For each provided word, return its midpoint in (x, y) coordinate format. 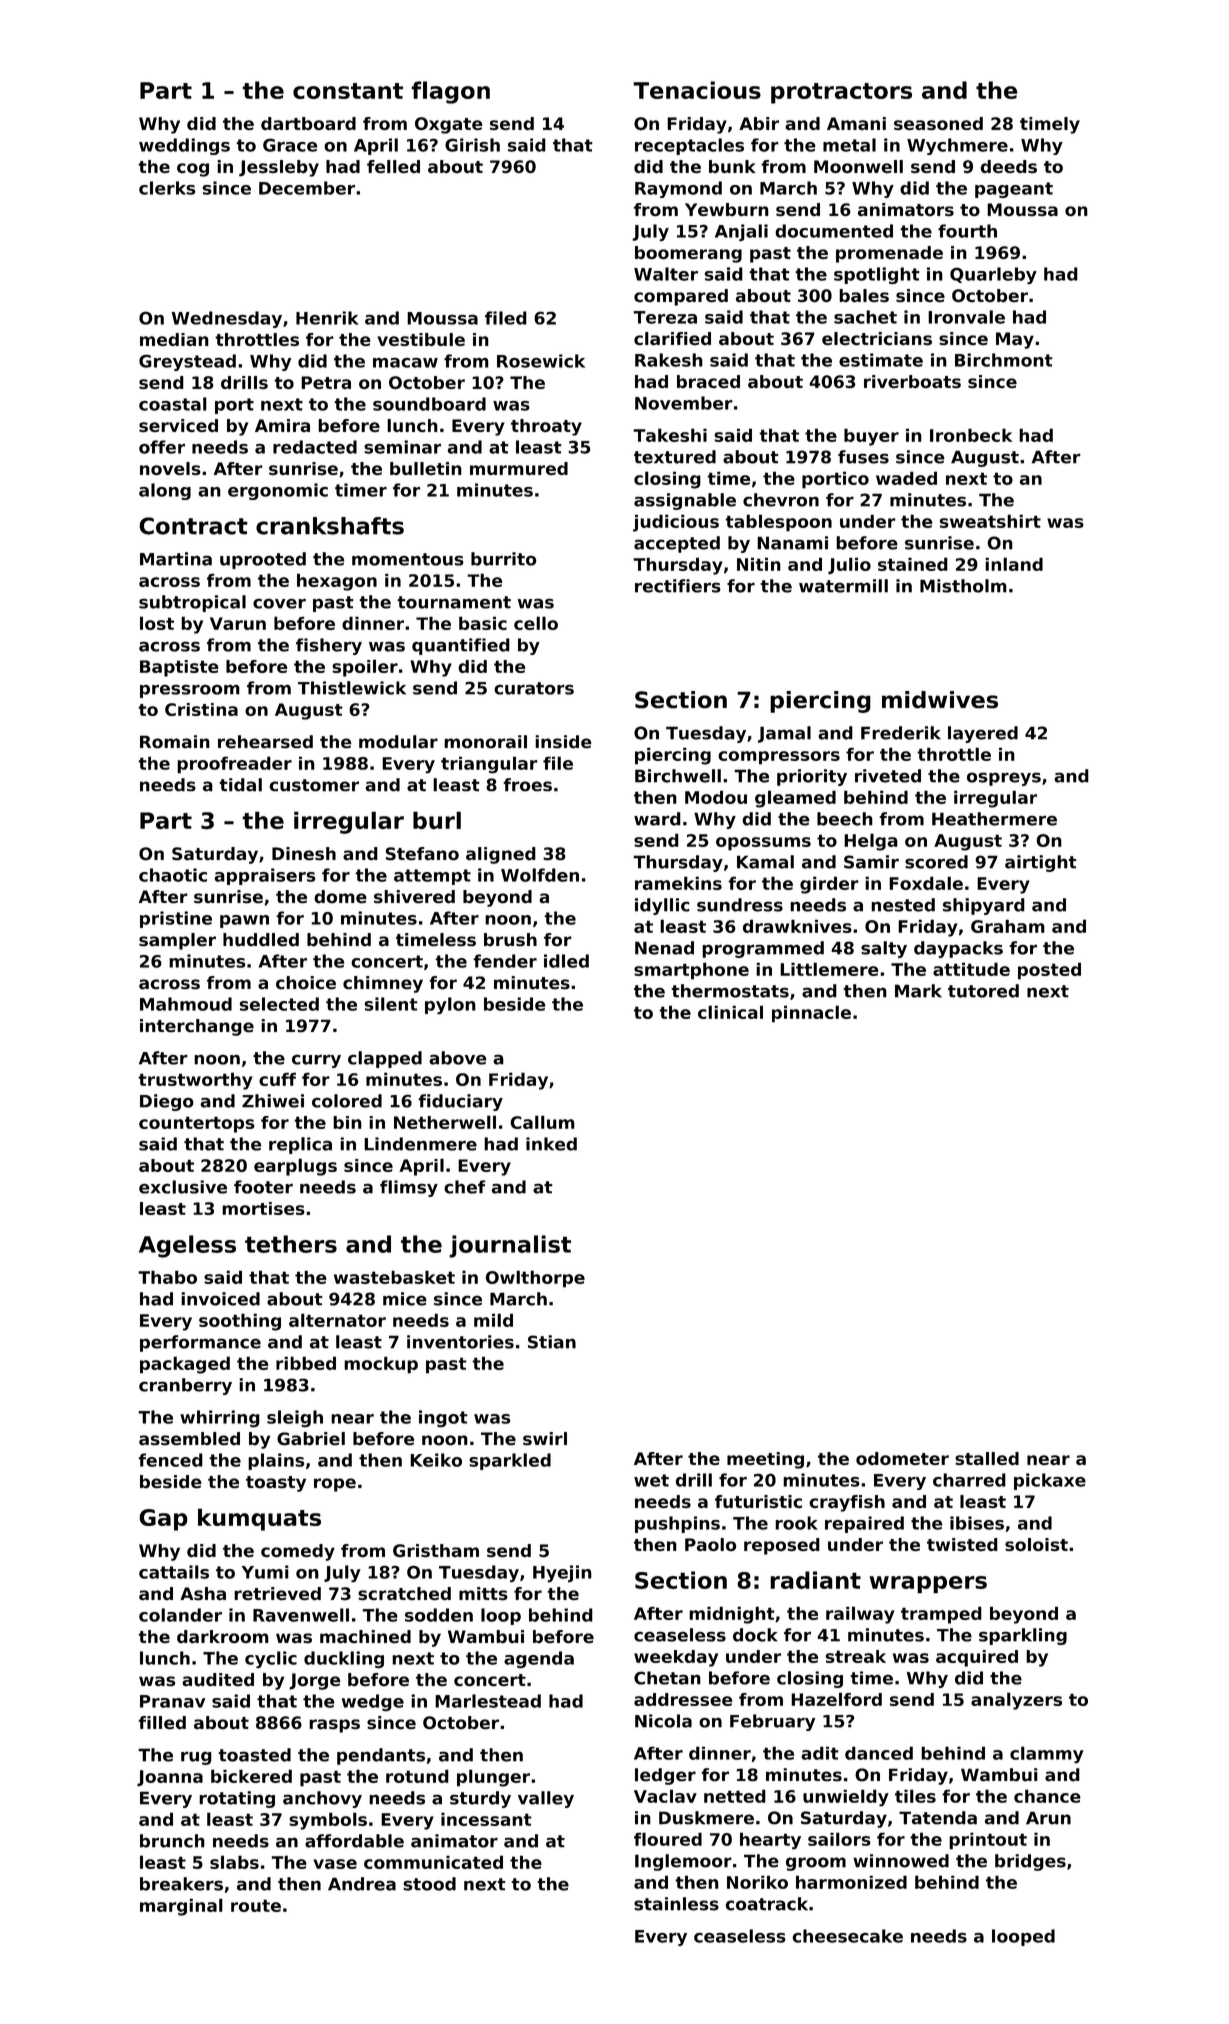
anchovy (322, 1799)
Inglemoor (683, 1862)
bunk (732, 166)
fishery (329, 646)
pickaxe (1050, 1481)
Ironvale (966, 317)
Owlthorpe (535, 1279)
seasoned (938, 123)
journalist (510, 1246)
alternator (337, 1320)
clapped (385, 1059)
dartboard (308, 123)
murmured (519, 468)
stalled (987, 1458)
